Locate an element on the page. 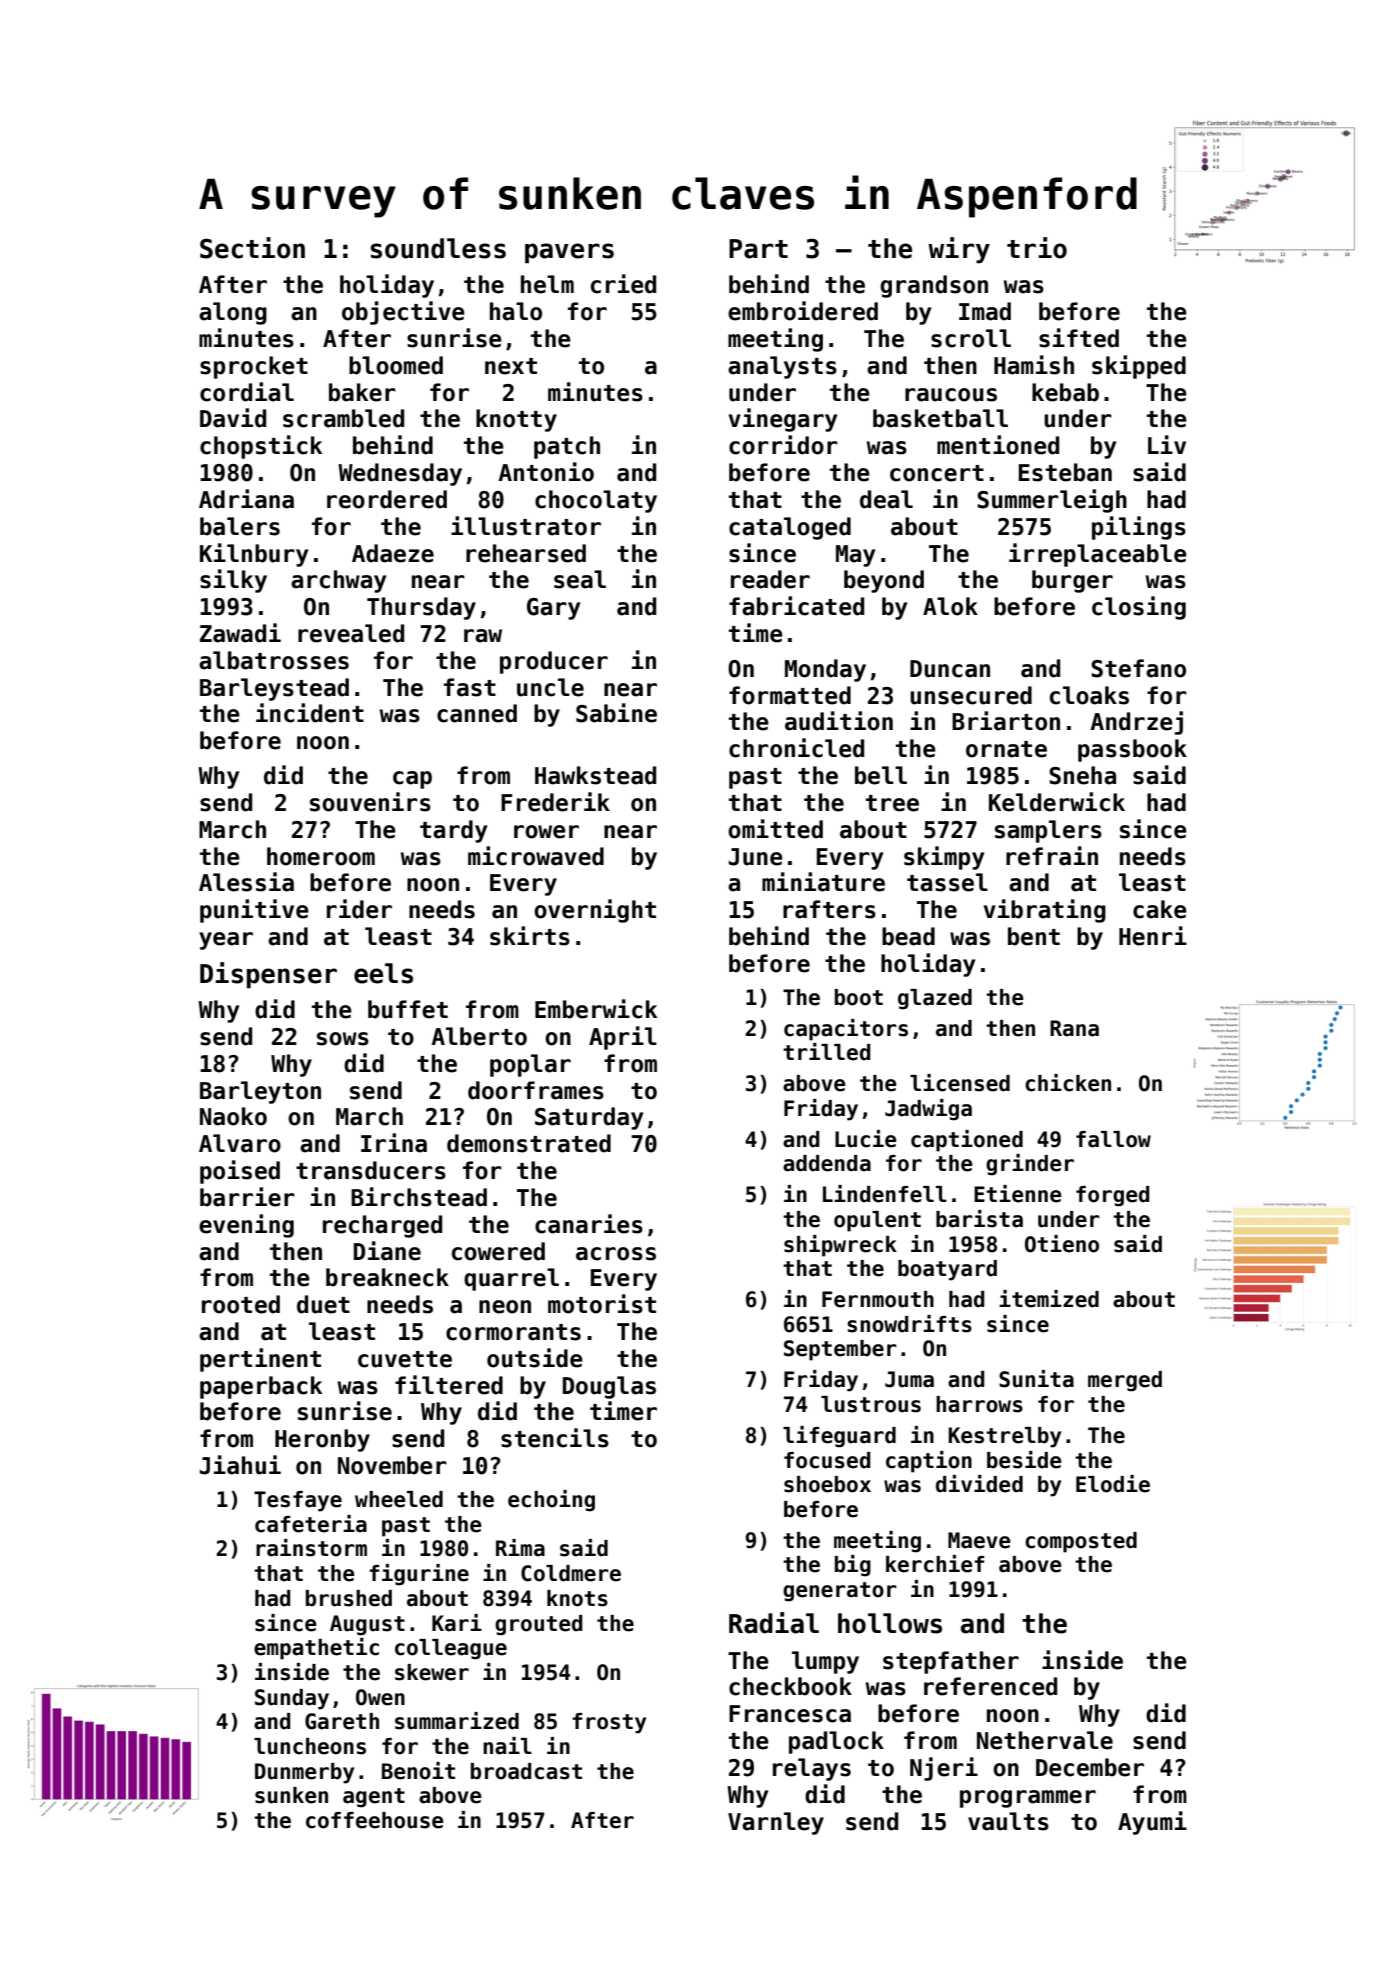  merged is located at coordinates (1125, 1381).
